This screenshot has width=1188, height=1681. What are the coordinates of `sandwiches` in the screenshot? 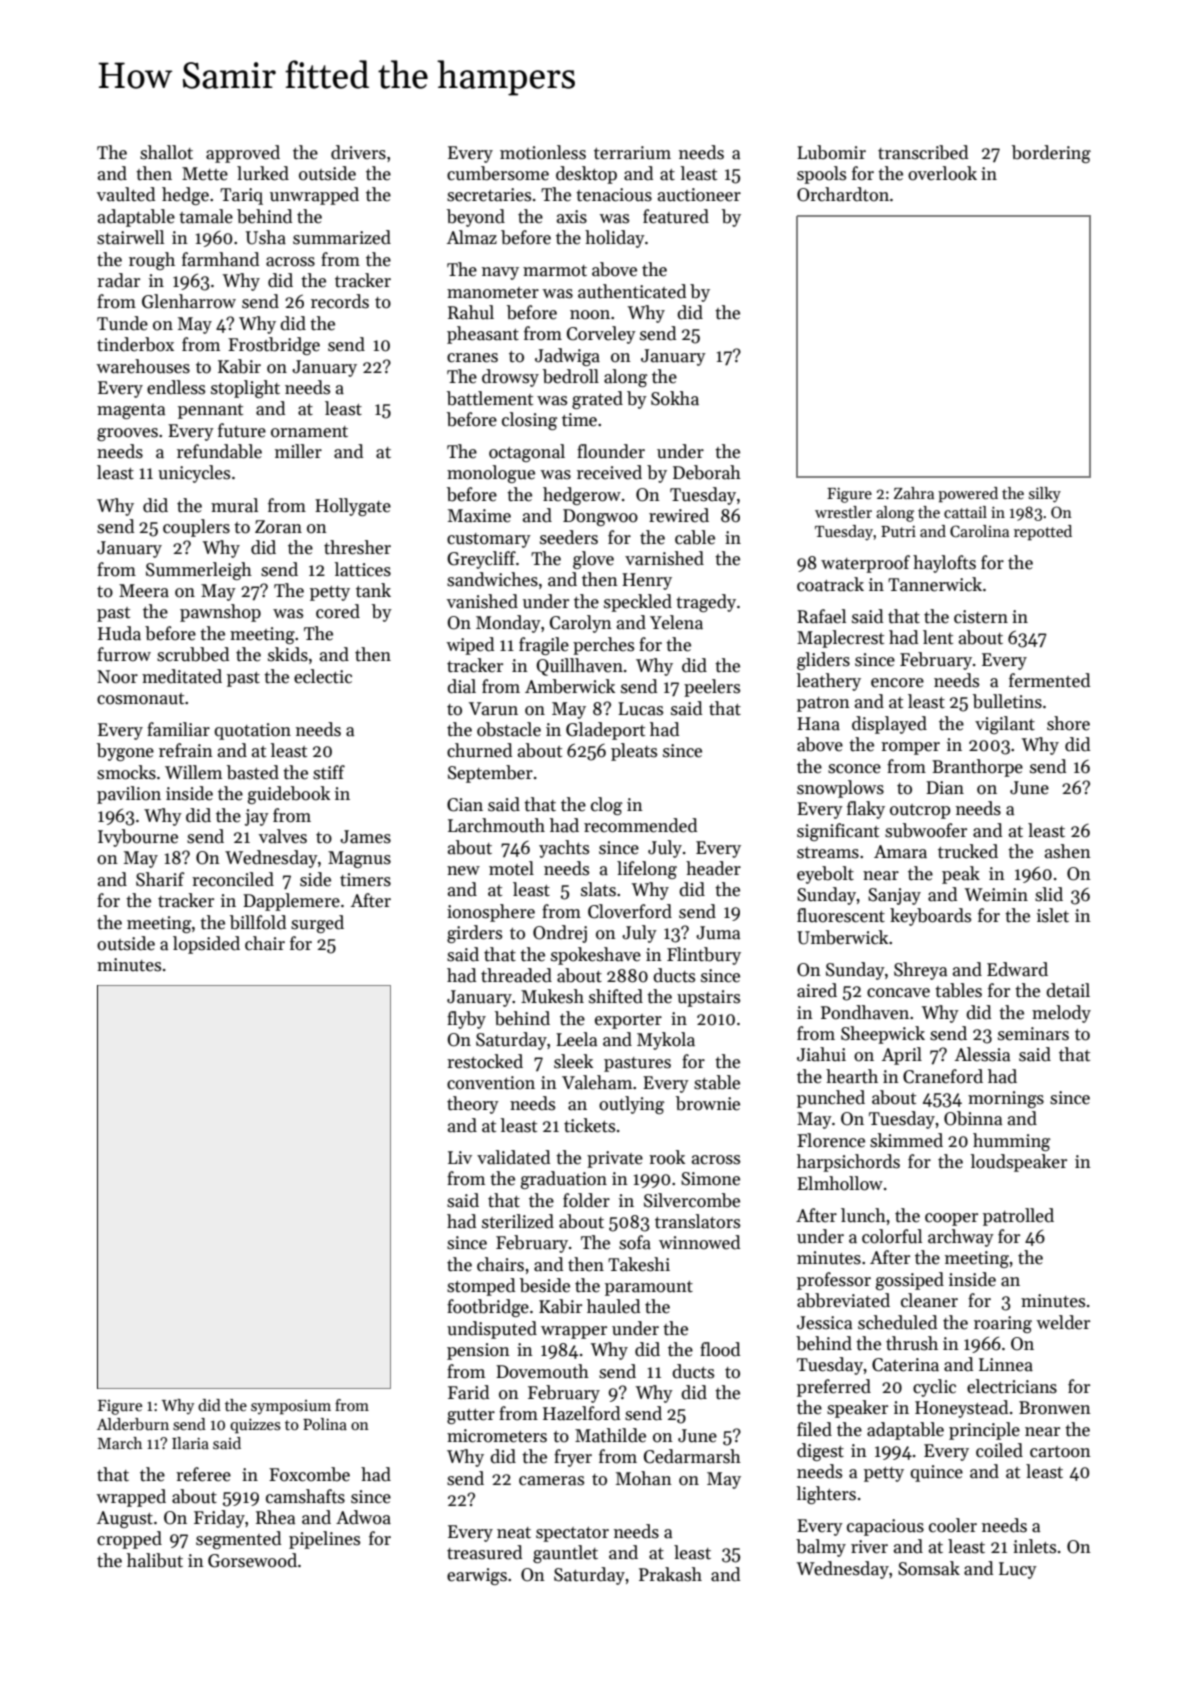 It's located at (492, 579).
